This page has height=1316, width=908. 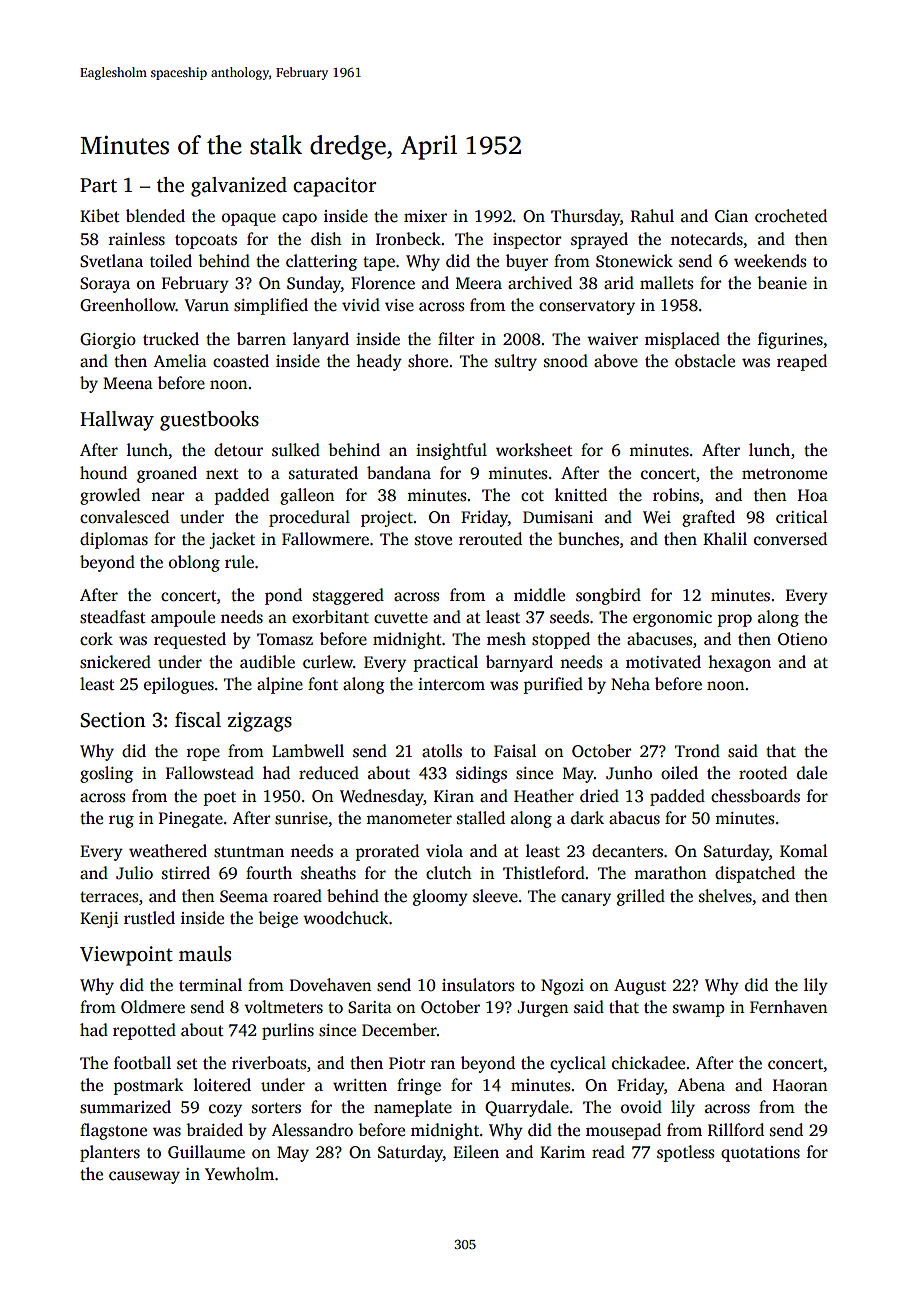 What do you see at coordinates (334, 187) in the page?
I see `capacitor` at bounding box center [334, 187].
